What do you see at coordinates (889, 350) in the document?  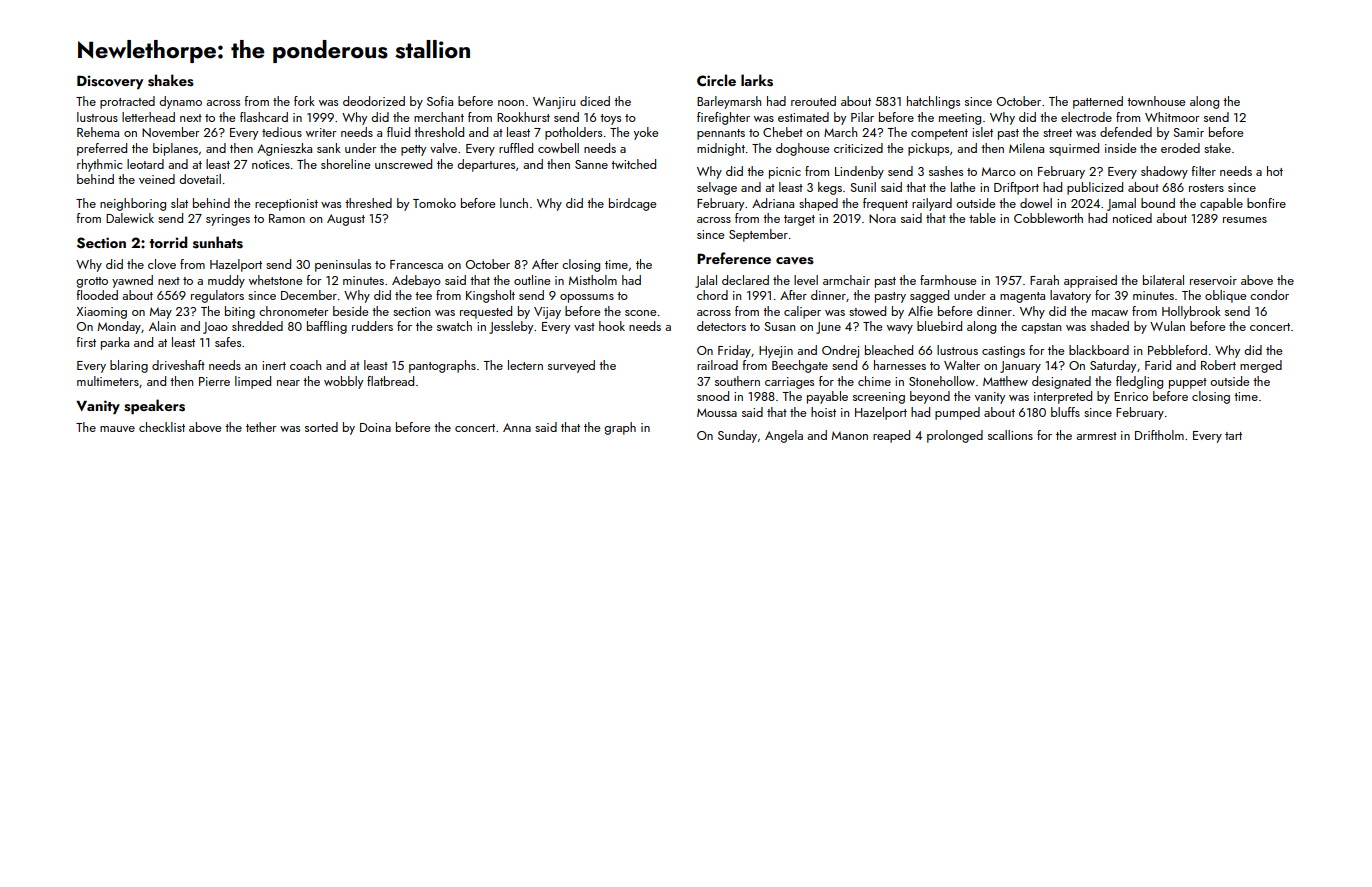 I see `bleached` at bounding box center [889, 350].
